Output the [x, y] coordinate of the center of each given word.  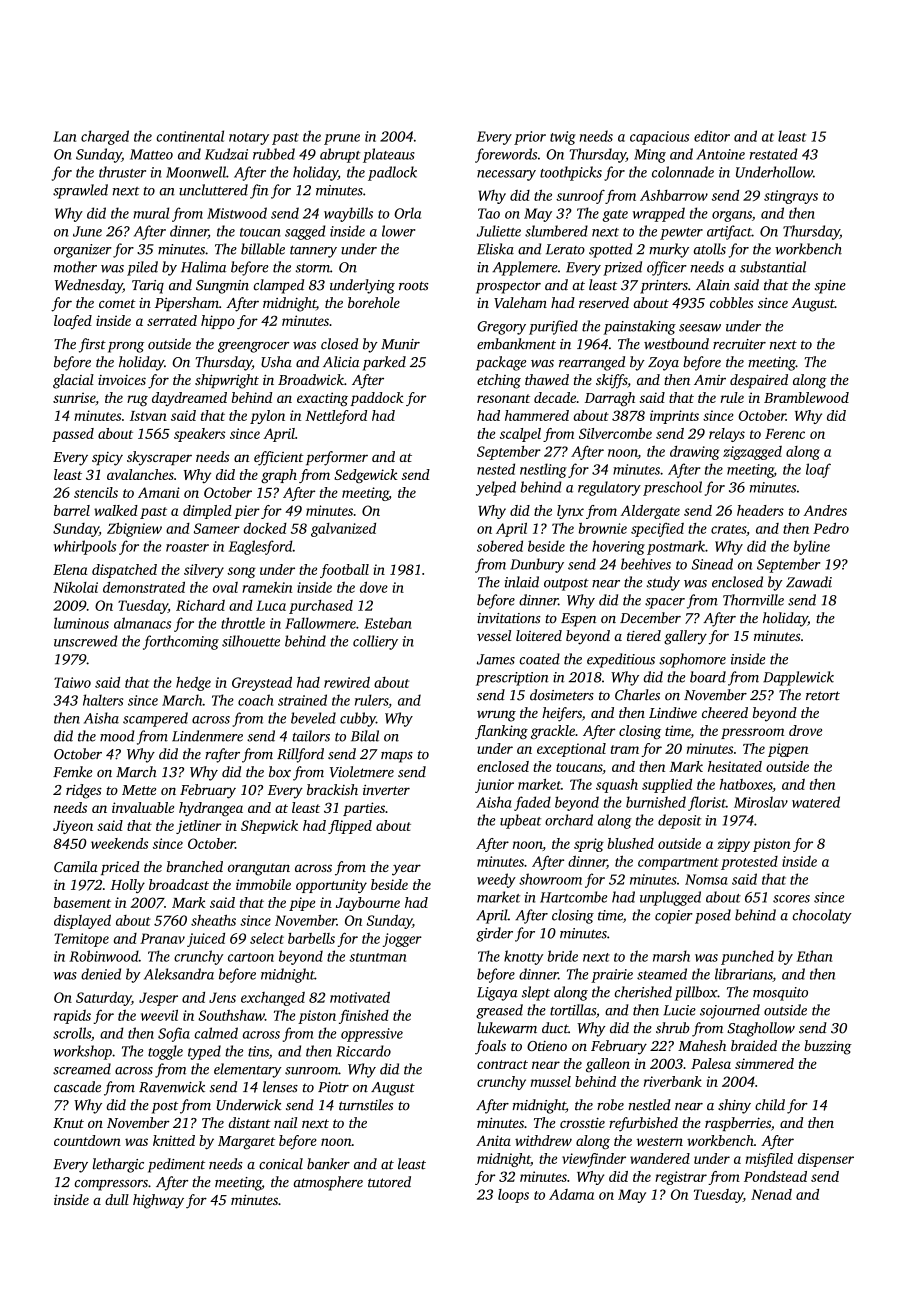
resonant [503, 398]
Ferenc [785, 434]
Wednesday [89, 286]
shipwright [227, 381]
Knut [68, 1123]
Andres [825, 510]
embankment [516, 344]
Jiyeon [73, 827]
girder [494, 934]
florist [707, 803]
